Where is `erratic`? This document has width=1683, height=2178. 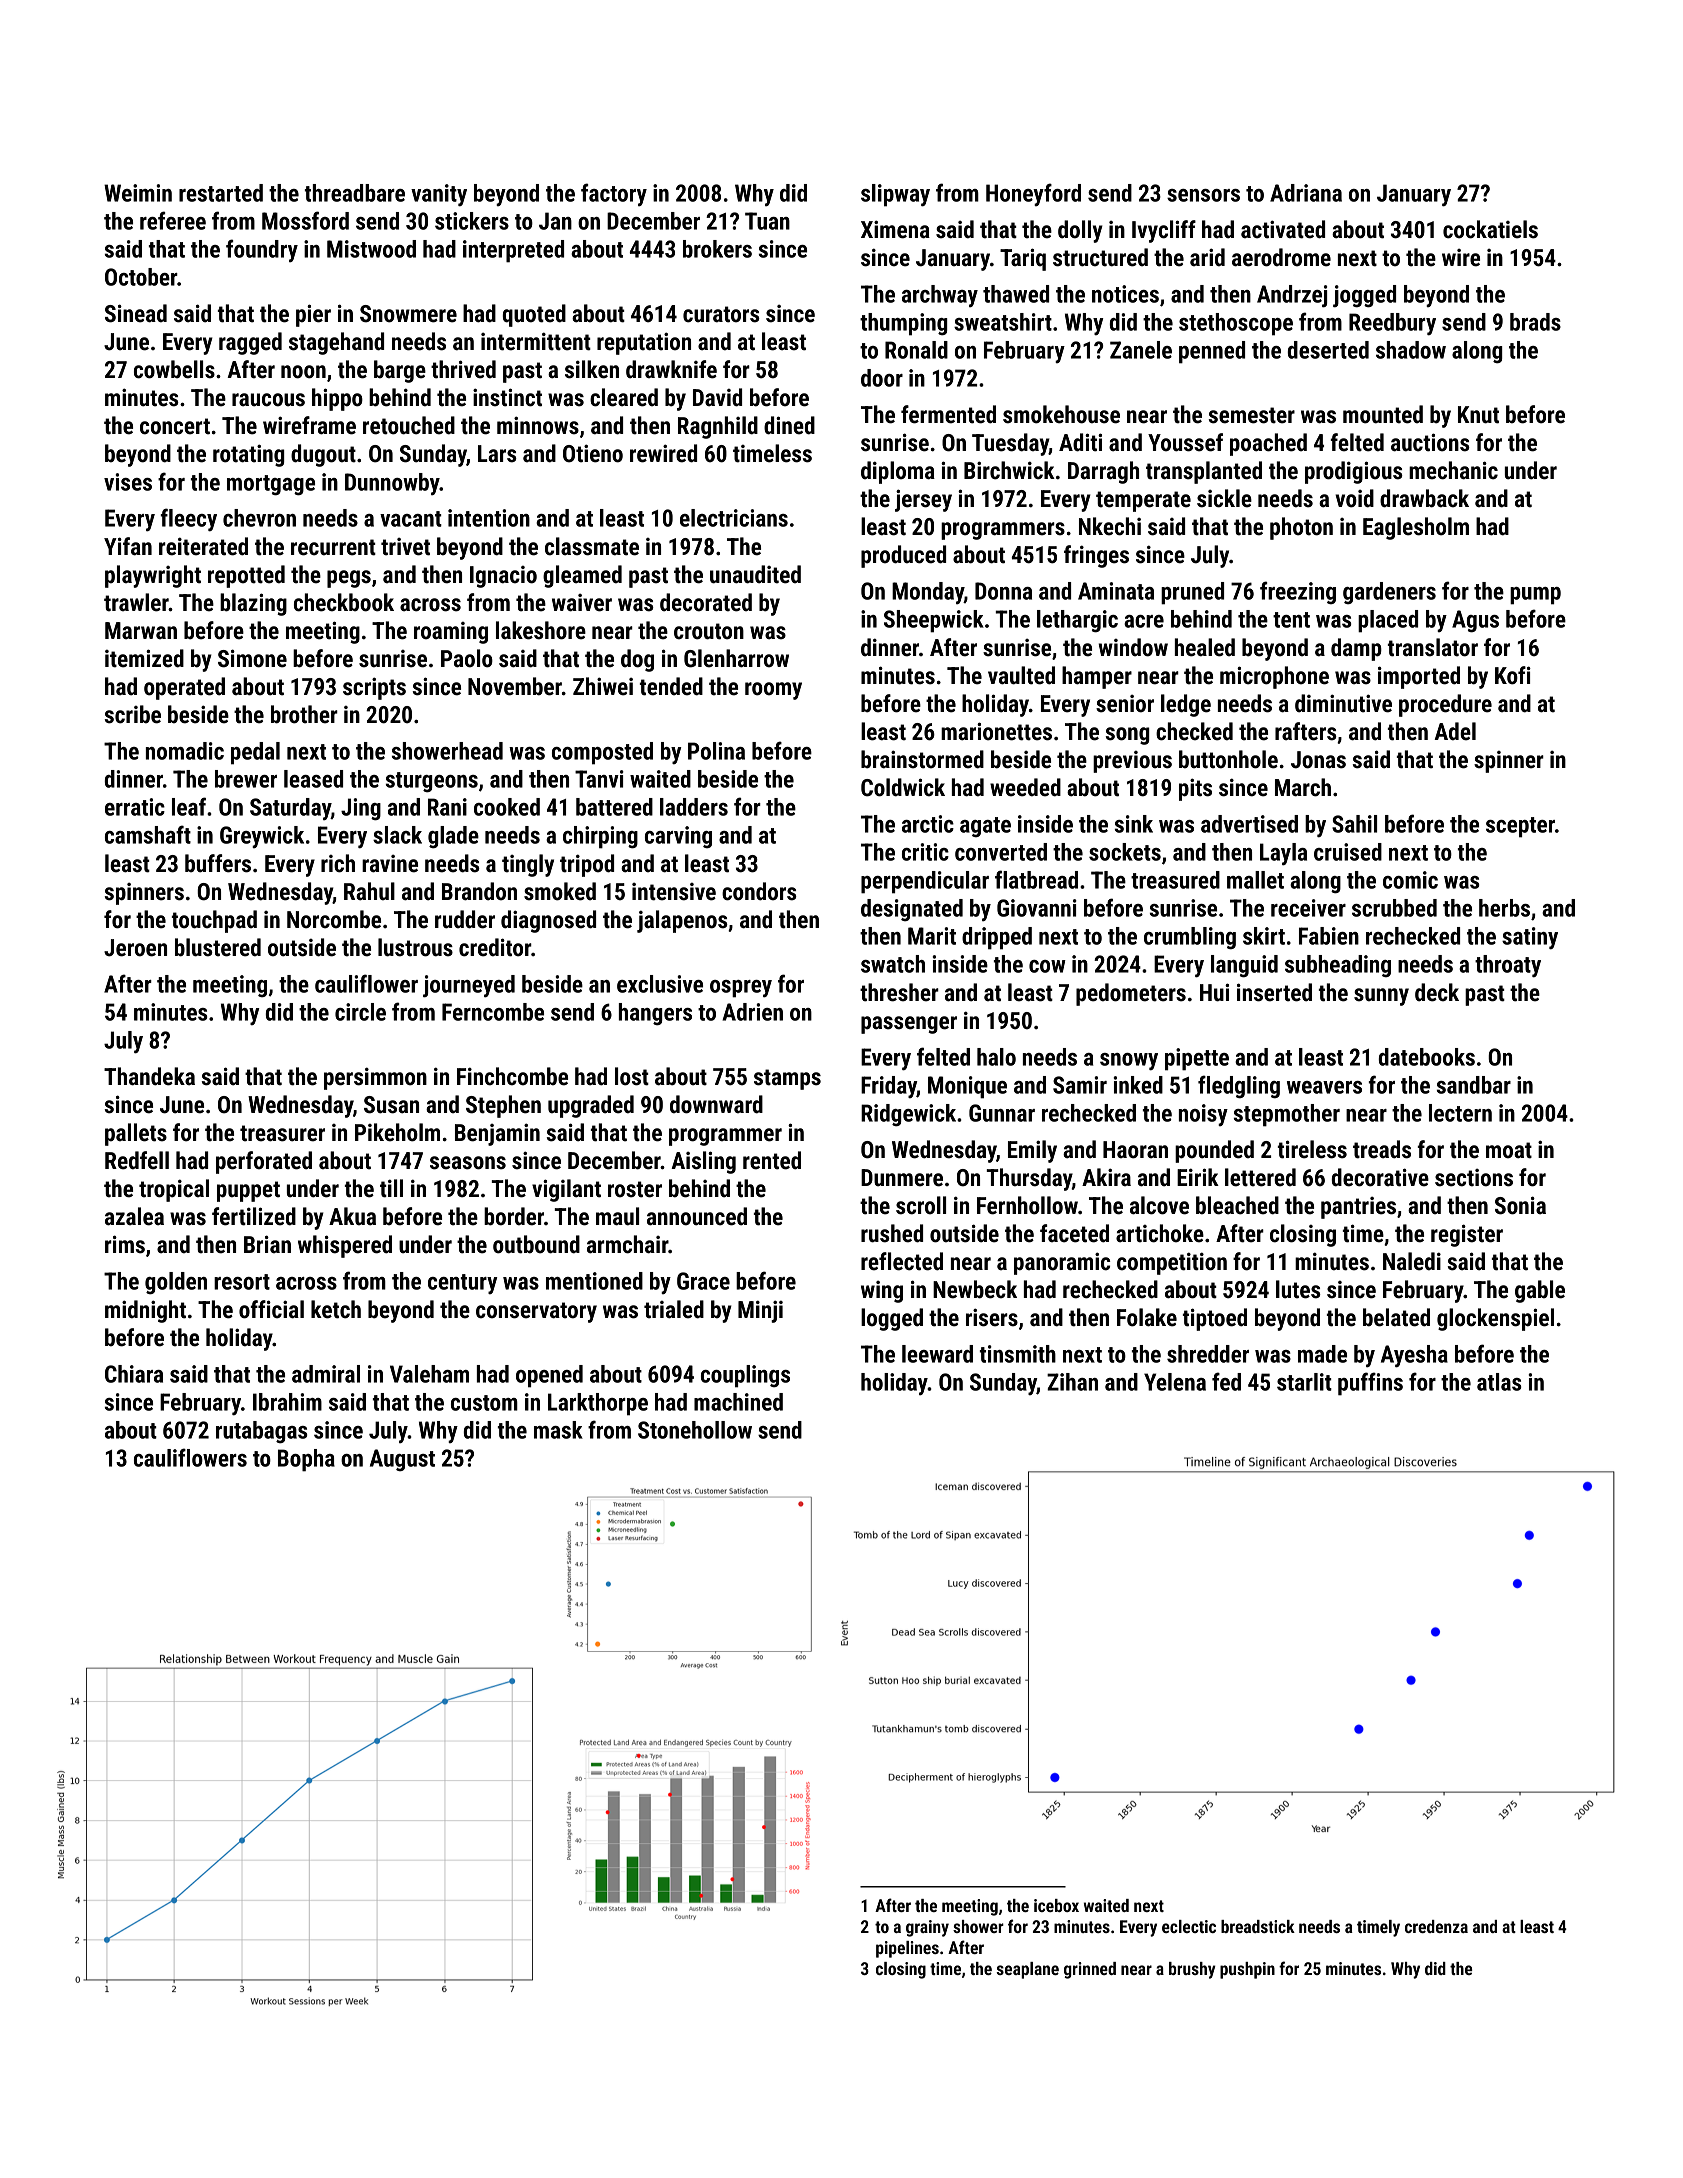 erratic is located at coordinates (135, 807).
